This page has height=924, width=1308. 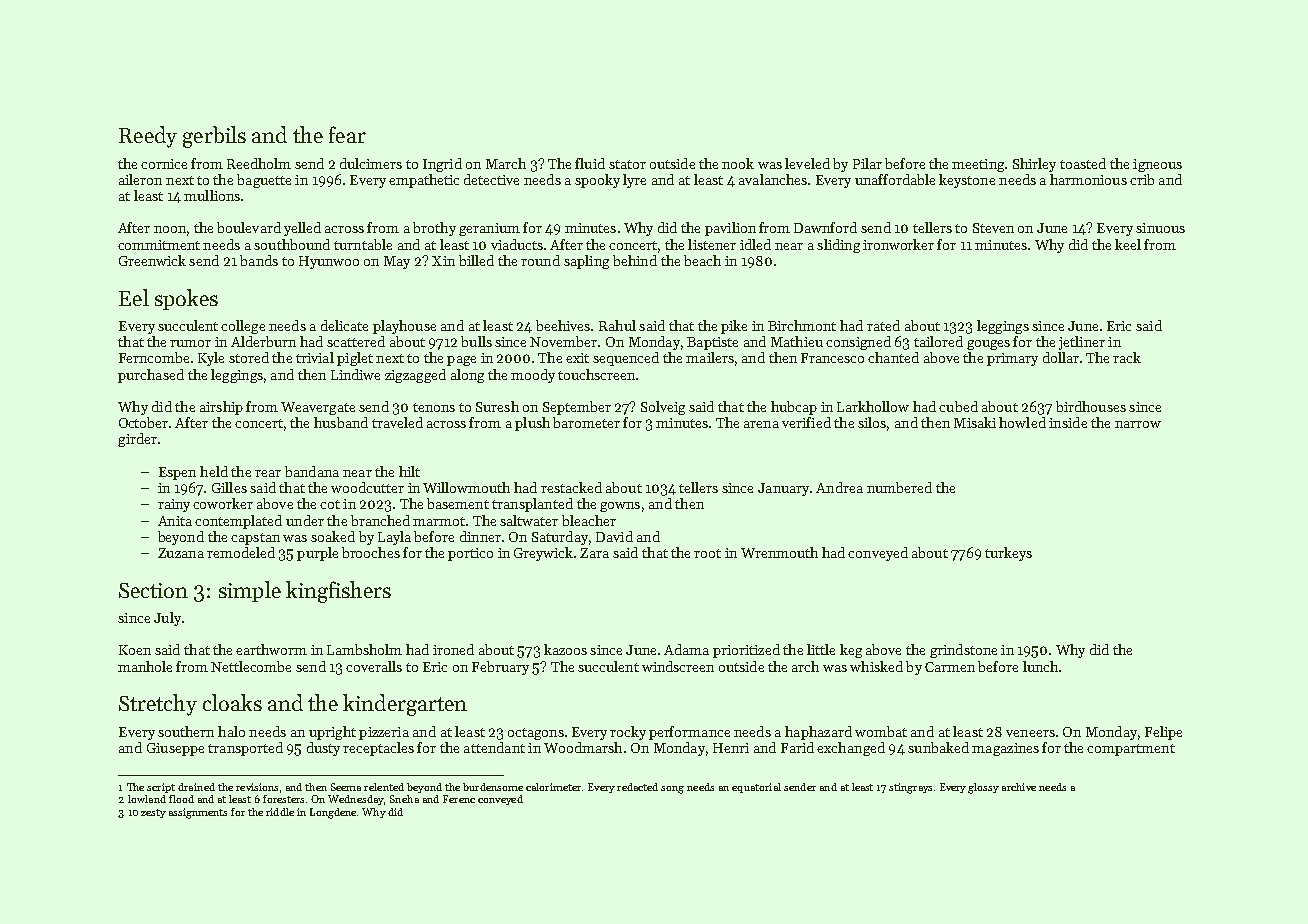 What do you see at coordinates (1128, 244) in the page?
I see `keel` at bounding box center [1128, 244].
